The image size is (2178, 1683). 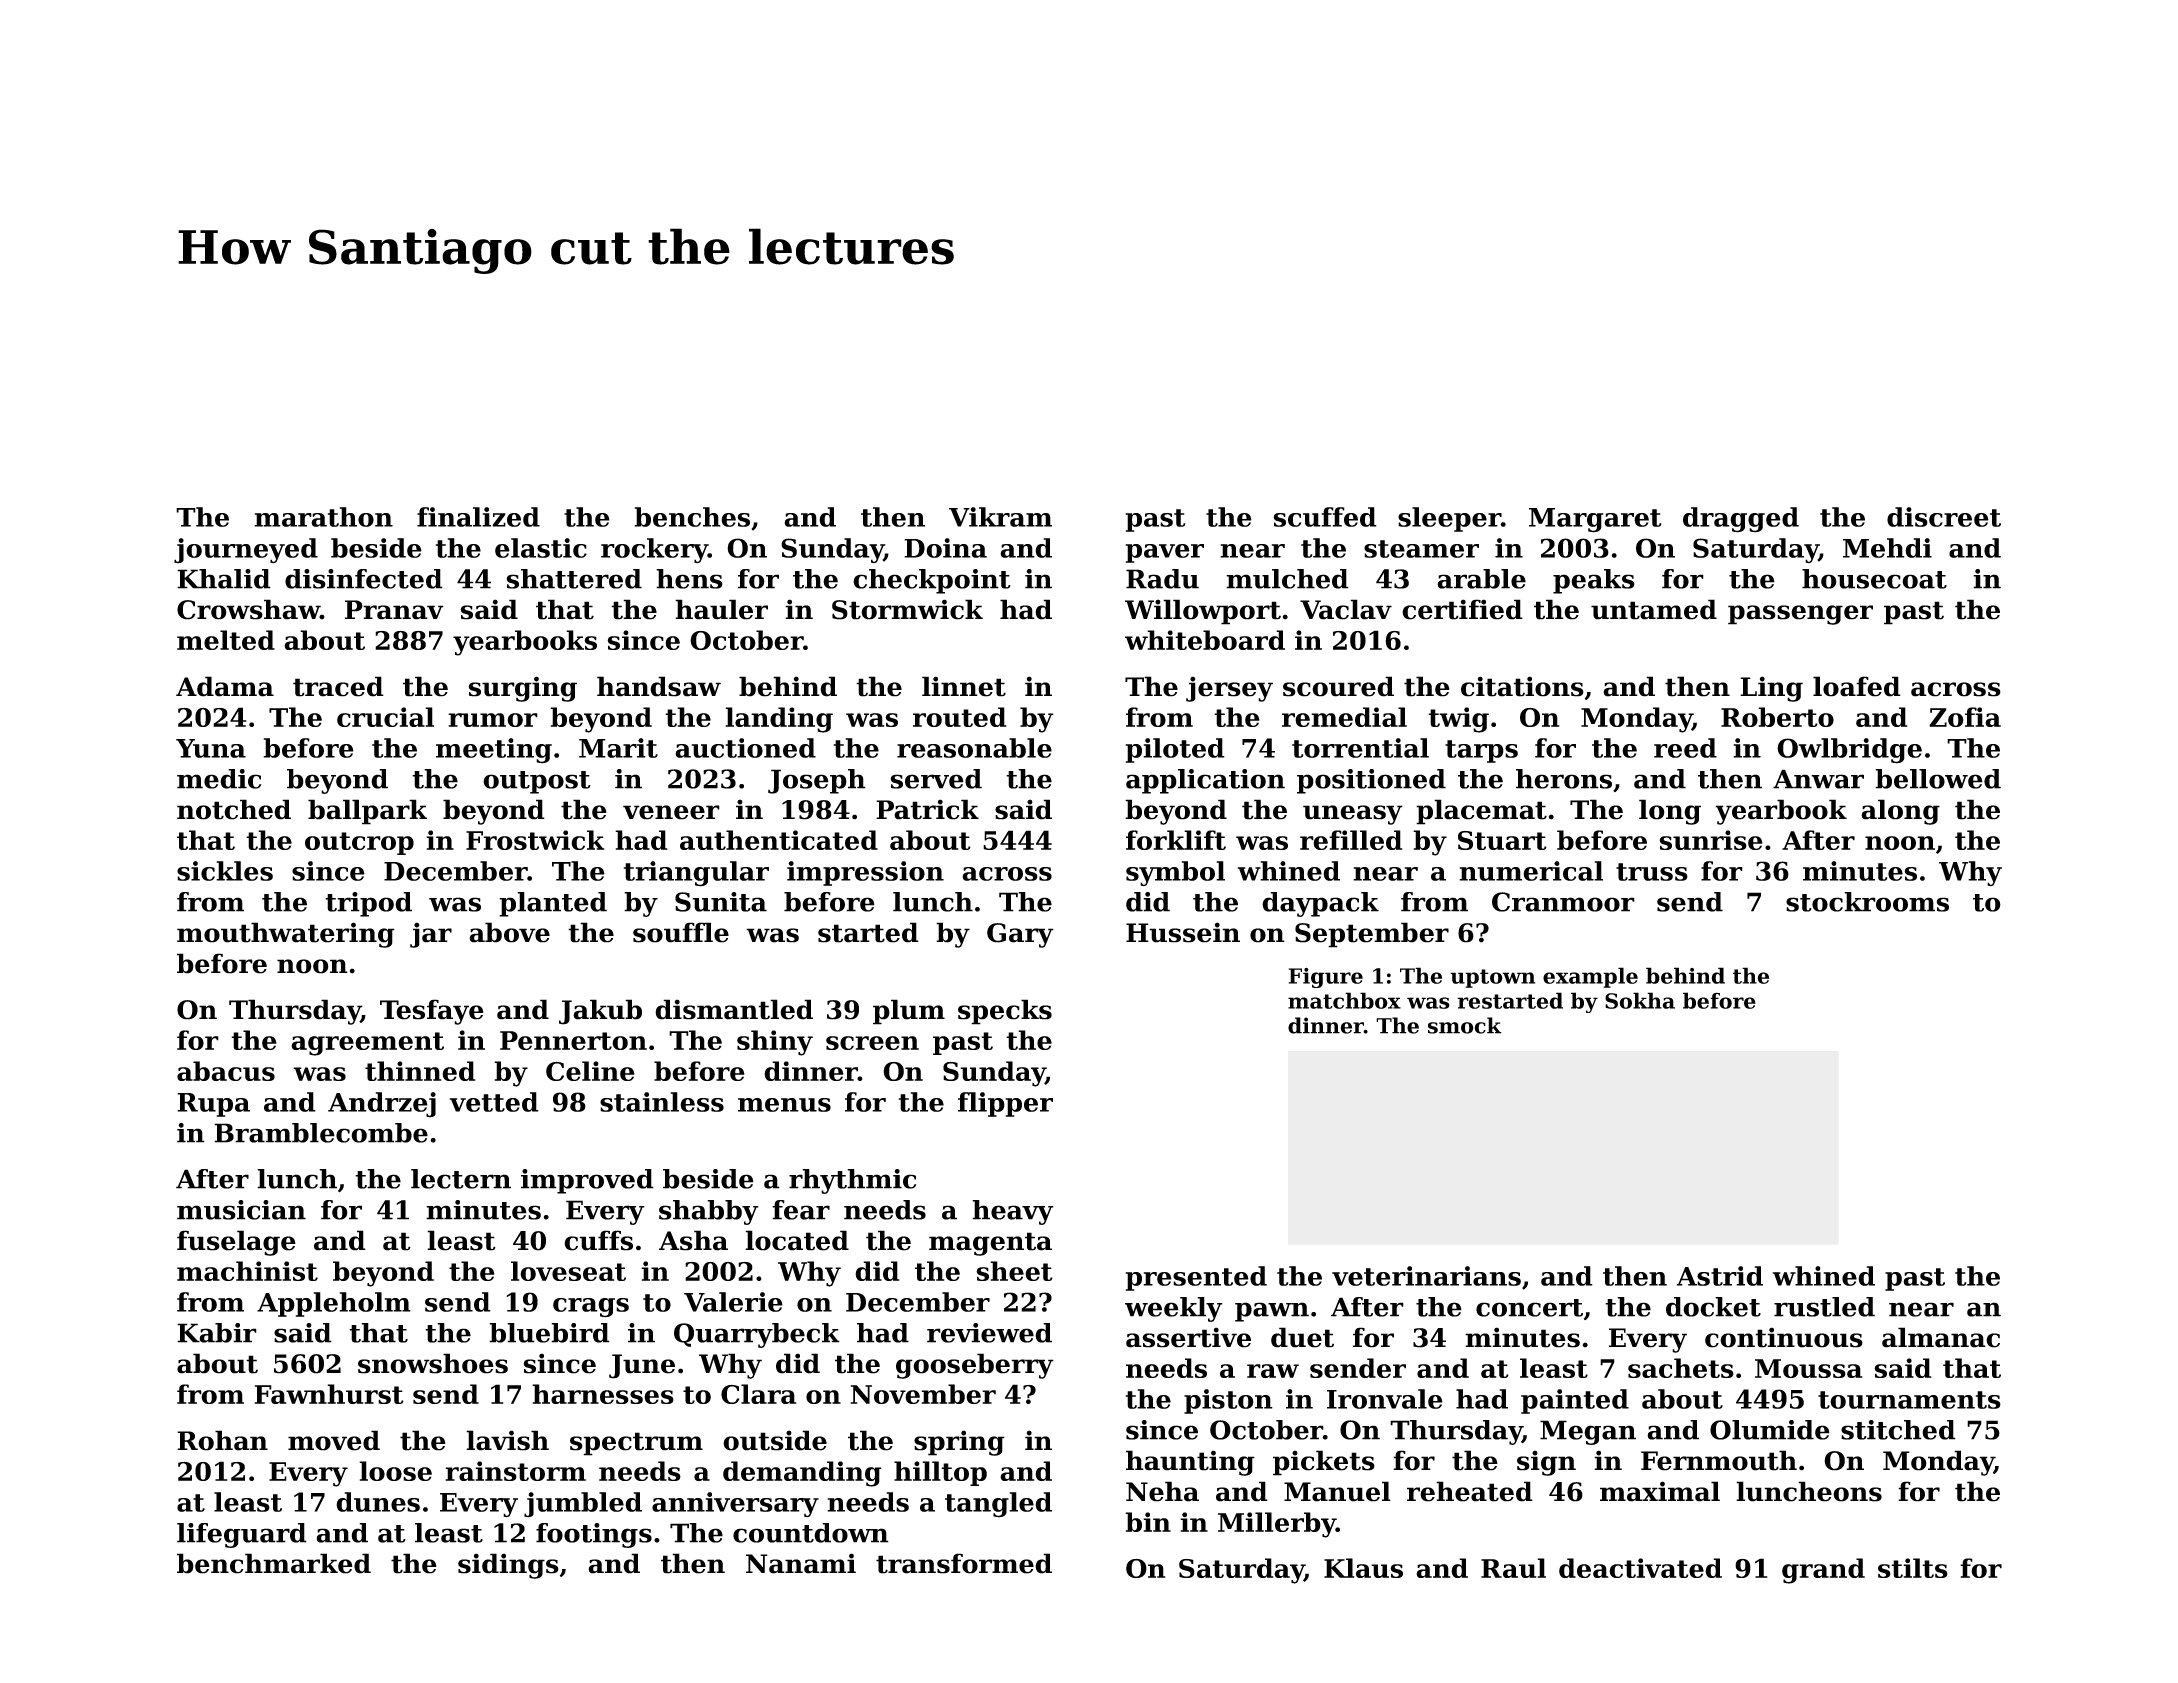 What do you see at coordinates (241, 1210) in the document?
I see `musician` at bounding box center [241, 1210].
